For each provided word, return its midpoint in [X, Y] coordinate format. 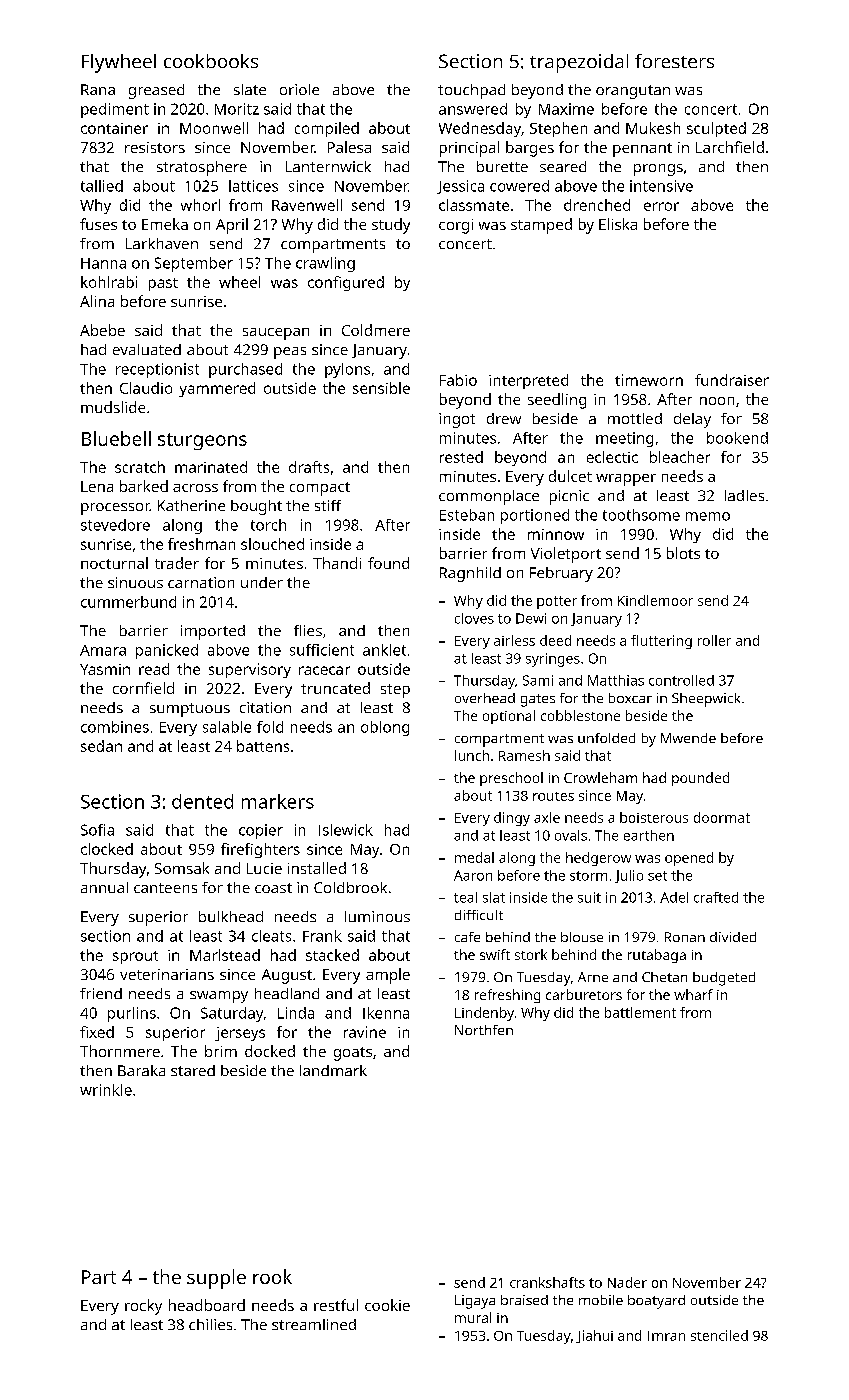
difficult [479, 915]
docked [270, 1051]
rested [461, 457]
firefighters [260, 850]
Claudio [146, 388]
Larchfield [730, 147]
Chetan [664, 977]
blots [683, 553]
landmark [333, 1070]
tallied [102, 186]
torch [268, 525]
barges [530, 149]
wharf [693, 994]
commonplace [489, 497]
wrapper [626, 480]
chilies [210, 1324]
